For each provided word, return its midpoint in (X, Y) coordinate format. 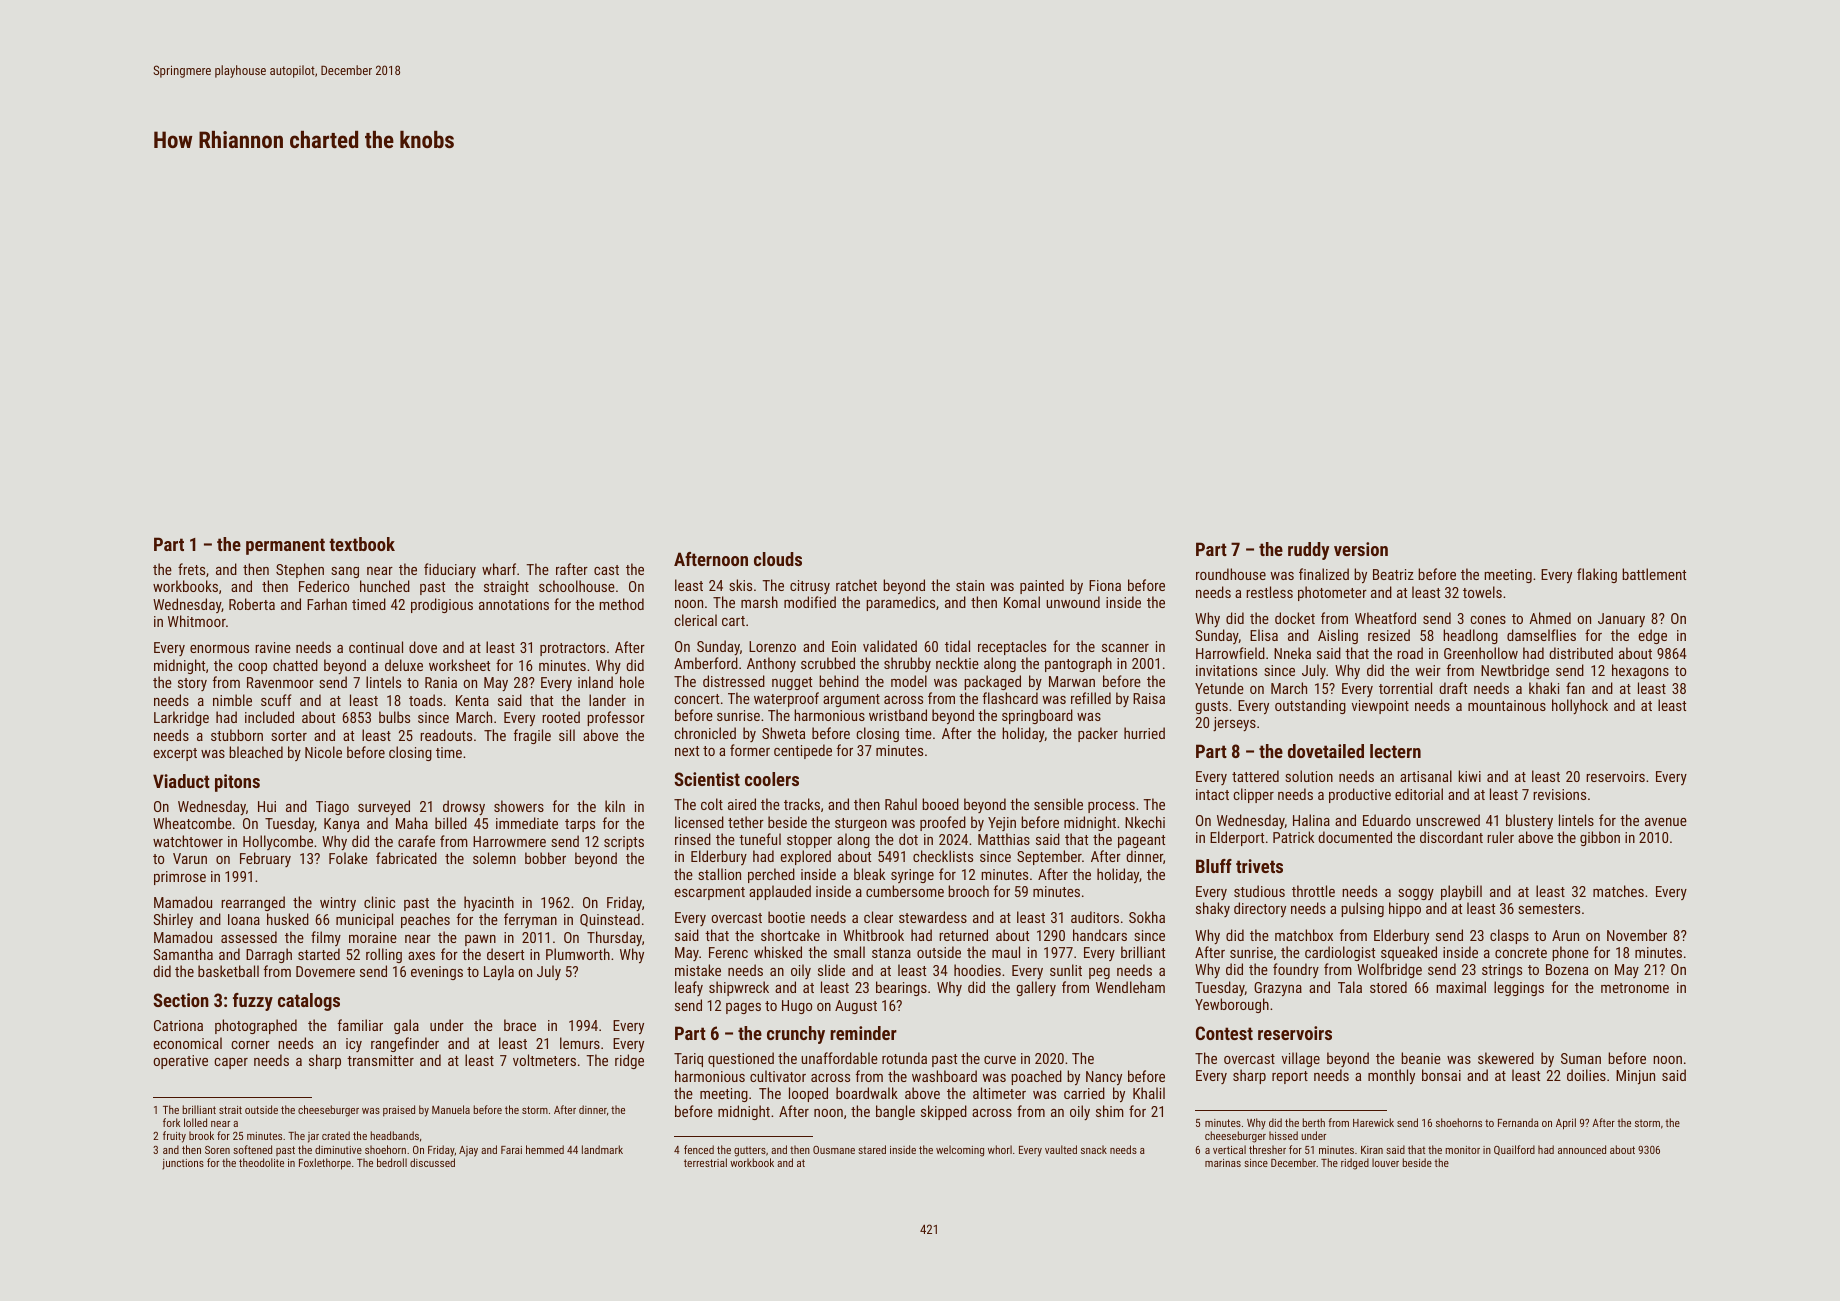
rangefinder (405, 1044)
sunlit (1066, 970)
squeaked (1409, 953)
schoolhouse (577, 586)
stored (1388, 987)
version (1361, 549)
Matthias (1004, 839)
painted (1042, 586)
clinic (379, 902)
